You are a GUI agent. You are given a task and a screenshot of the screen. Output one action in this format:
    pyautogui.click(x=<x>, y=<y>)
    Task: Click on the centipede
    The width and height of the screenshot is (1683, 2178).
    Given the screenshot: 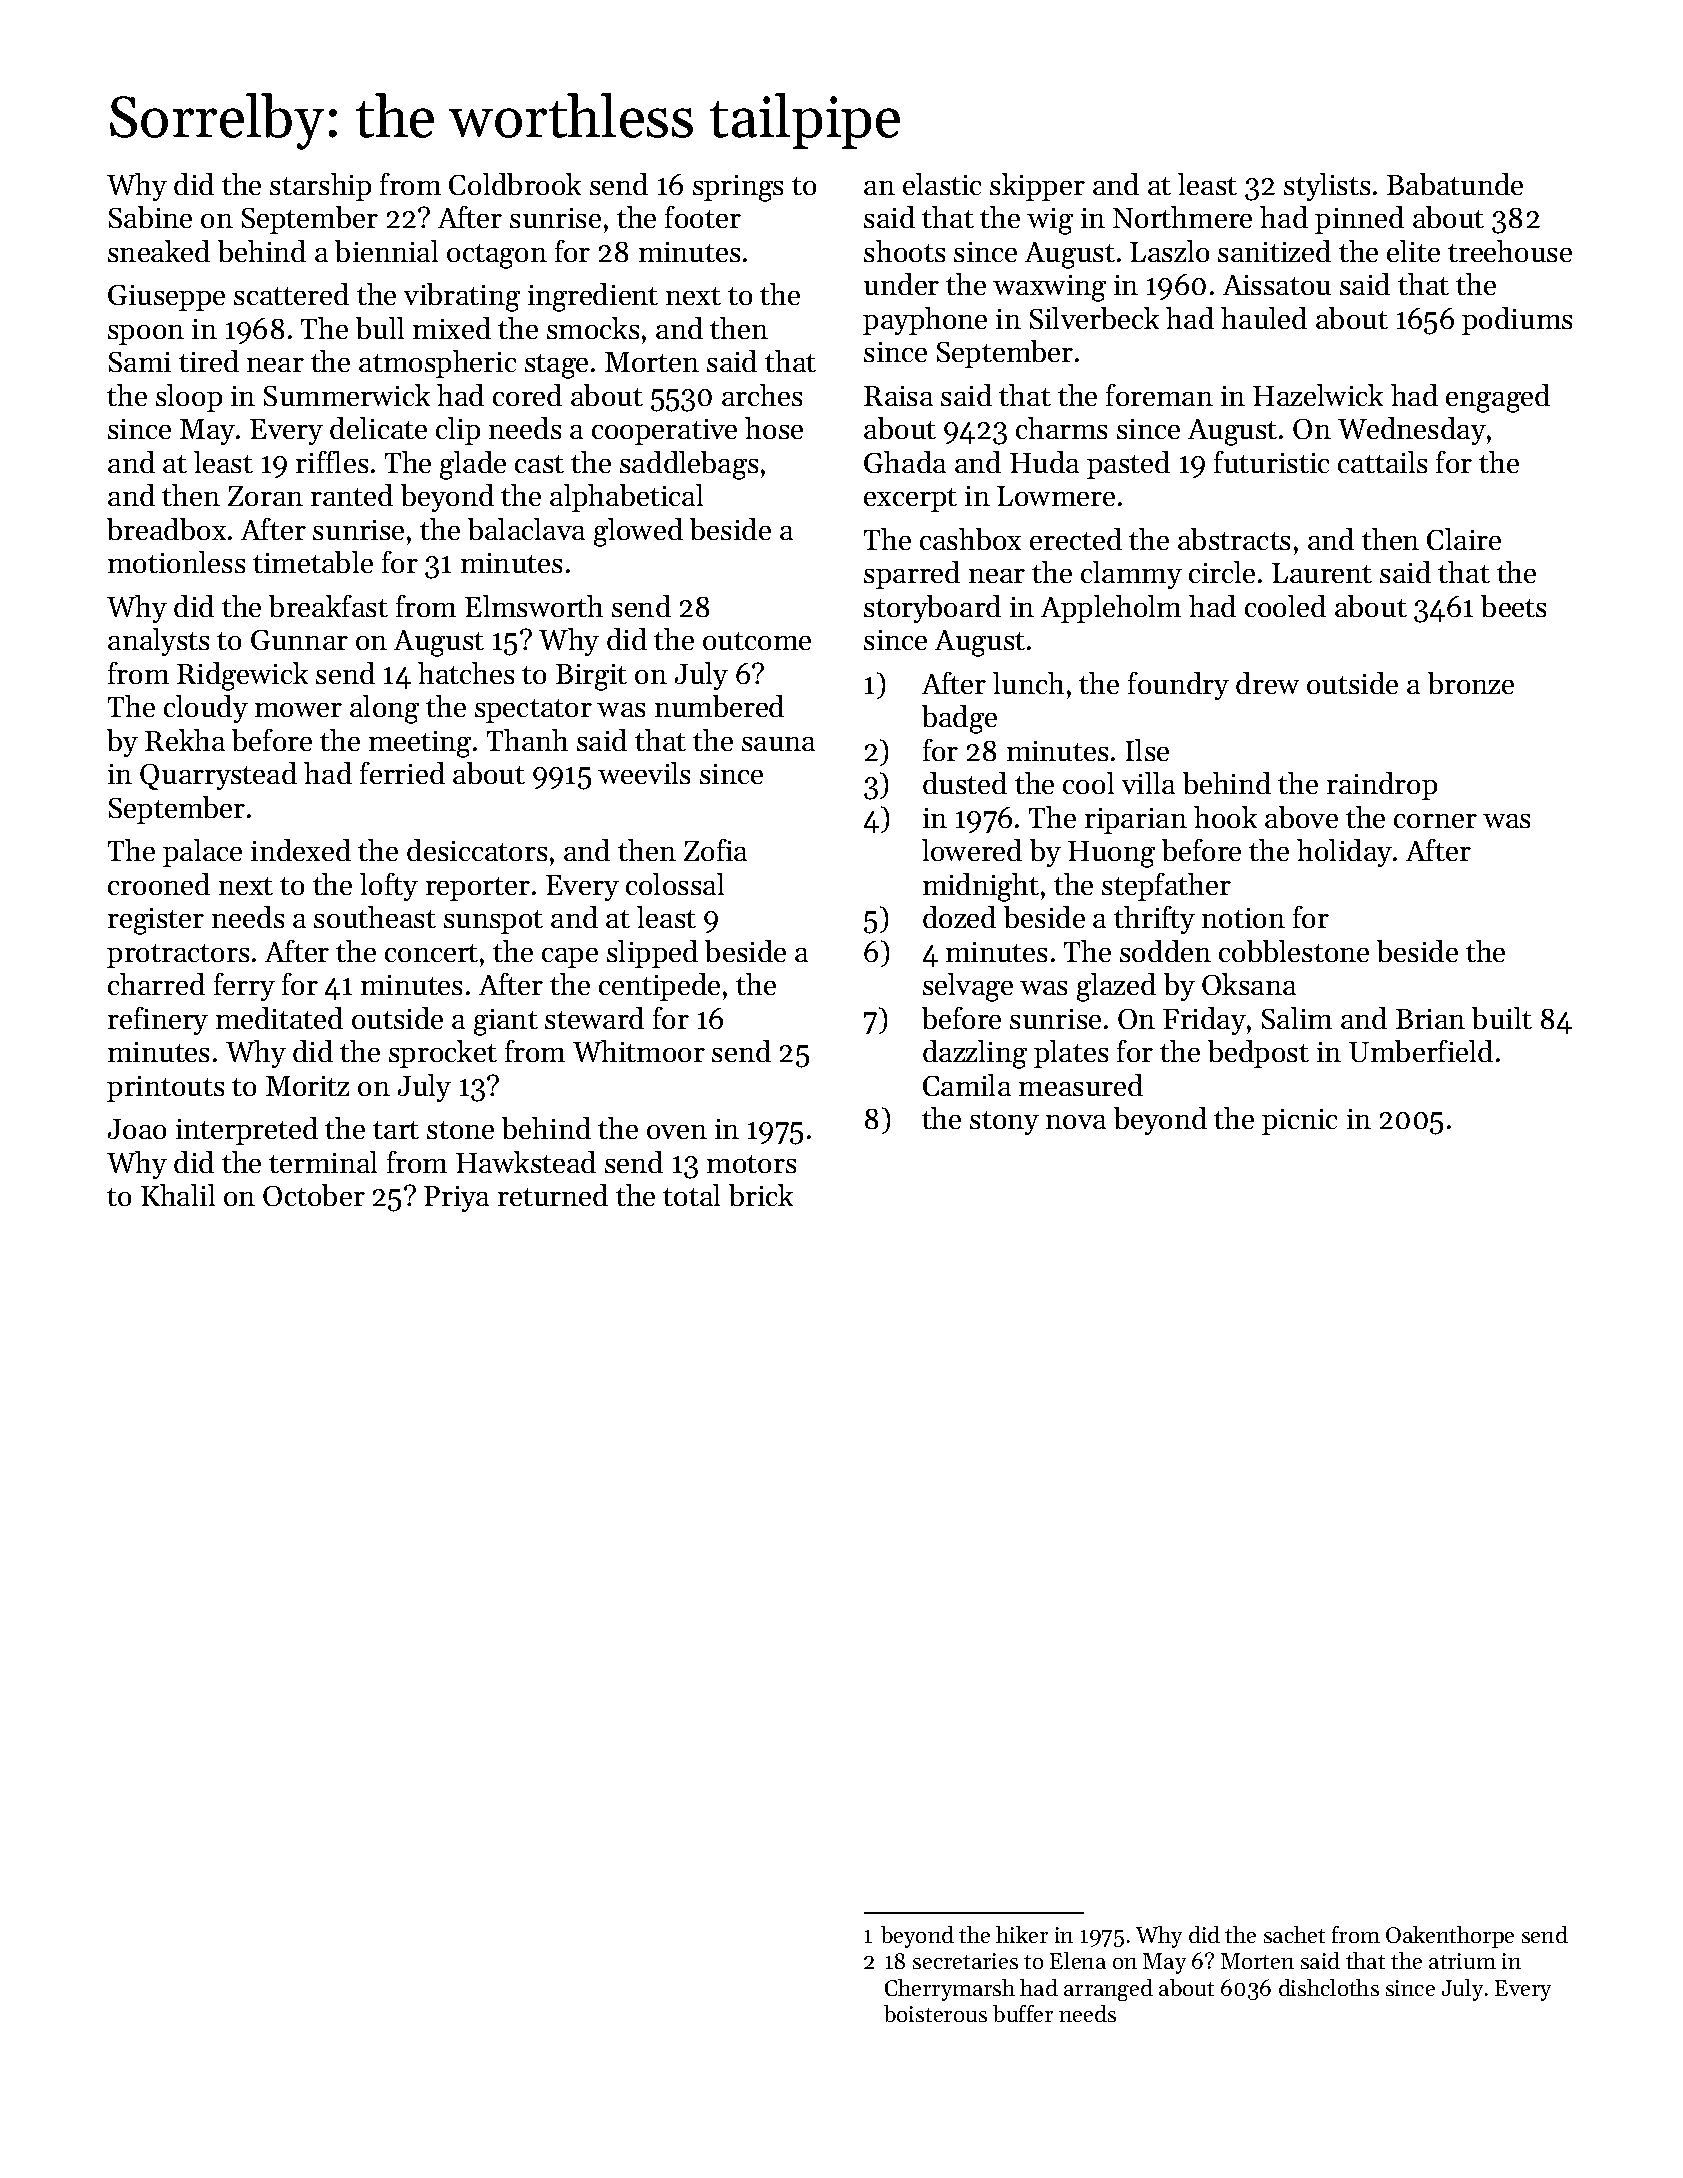 What is the action you would take?
    pyautogui.click(x=659, y=987)
